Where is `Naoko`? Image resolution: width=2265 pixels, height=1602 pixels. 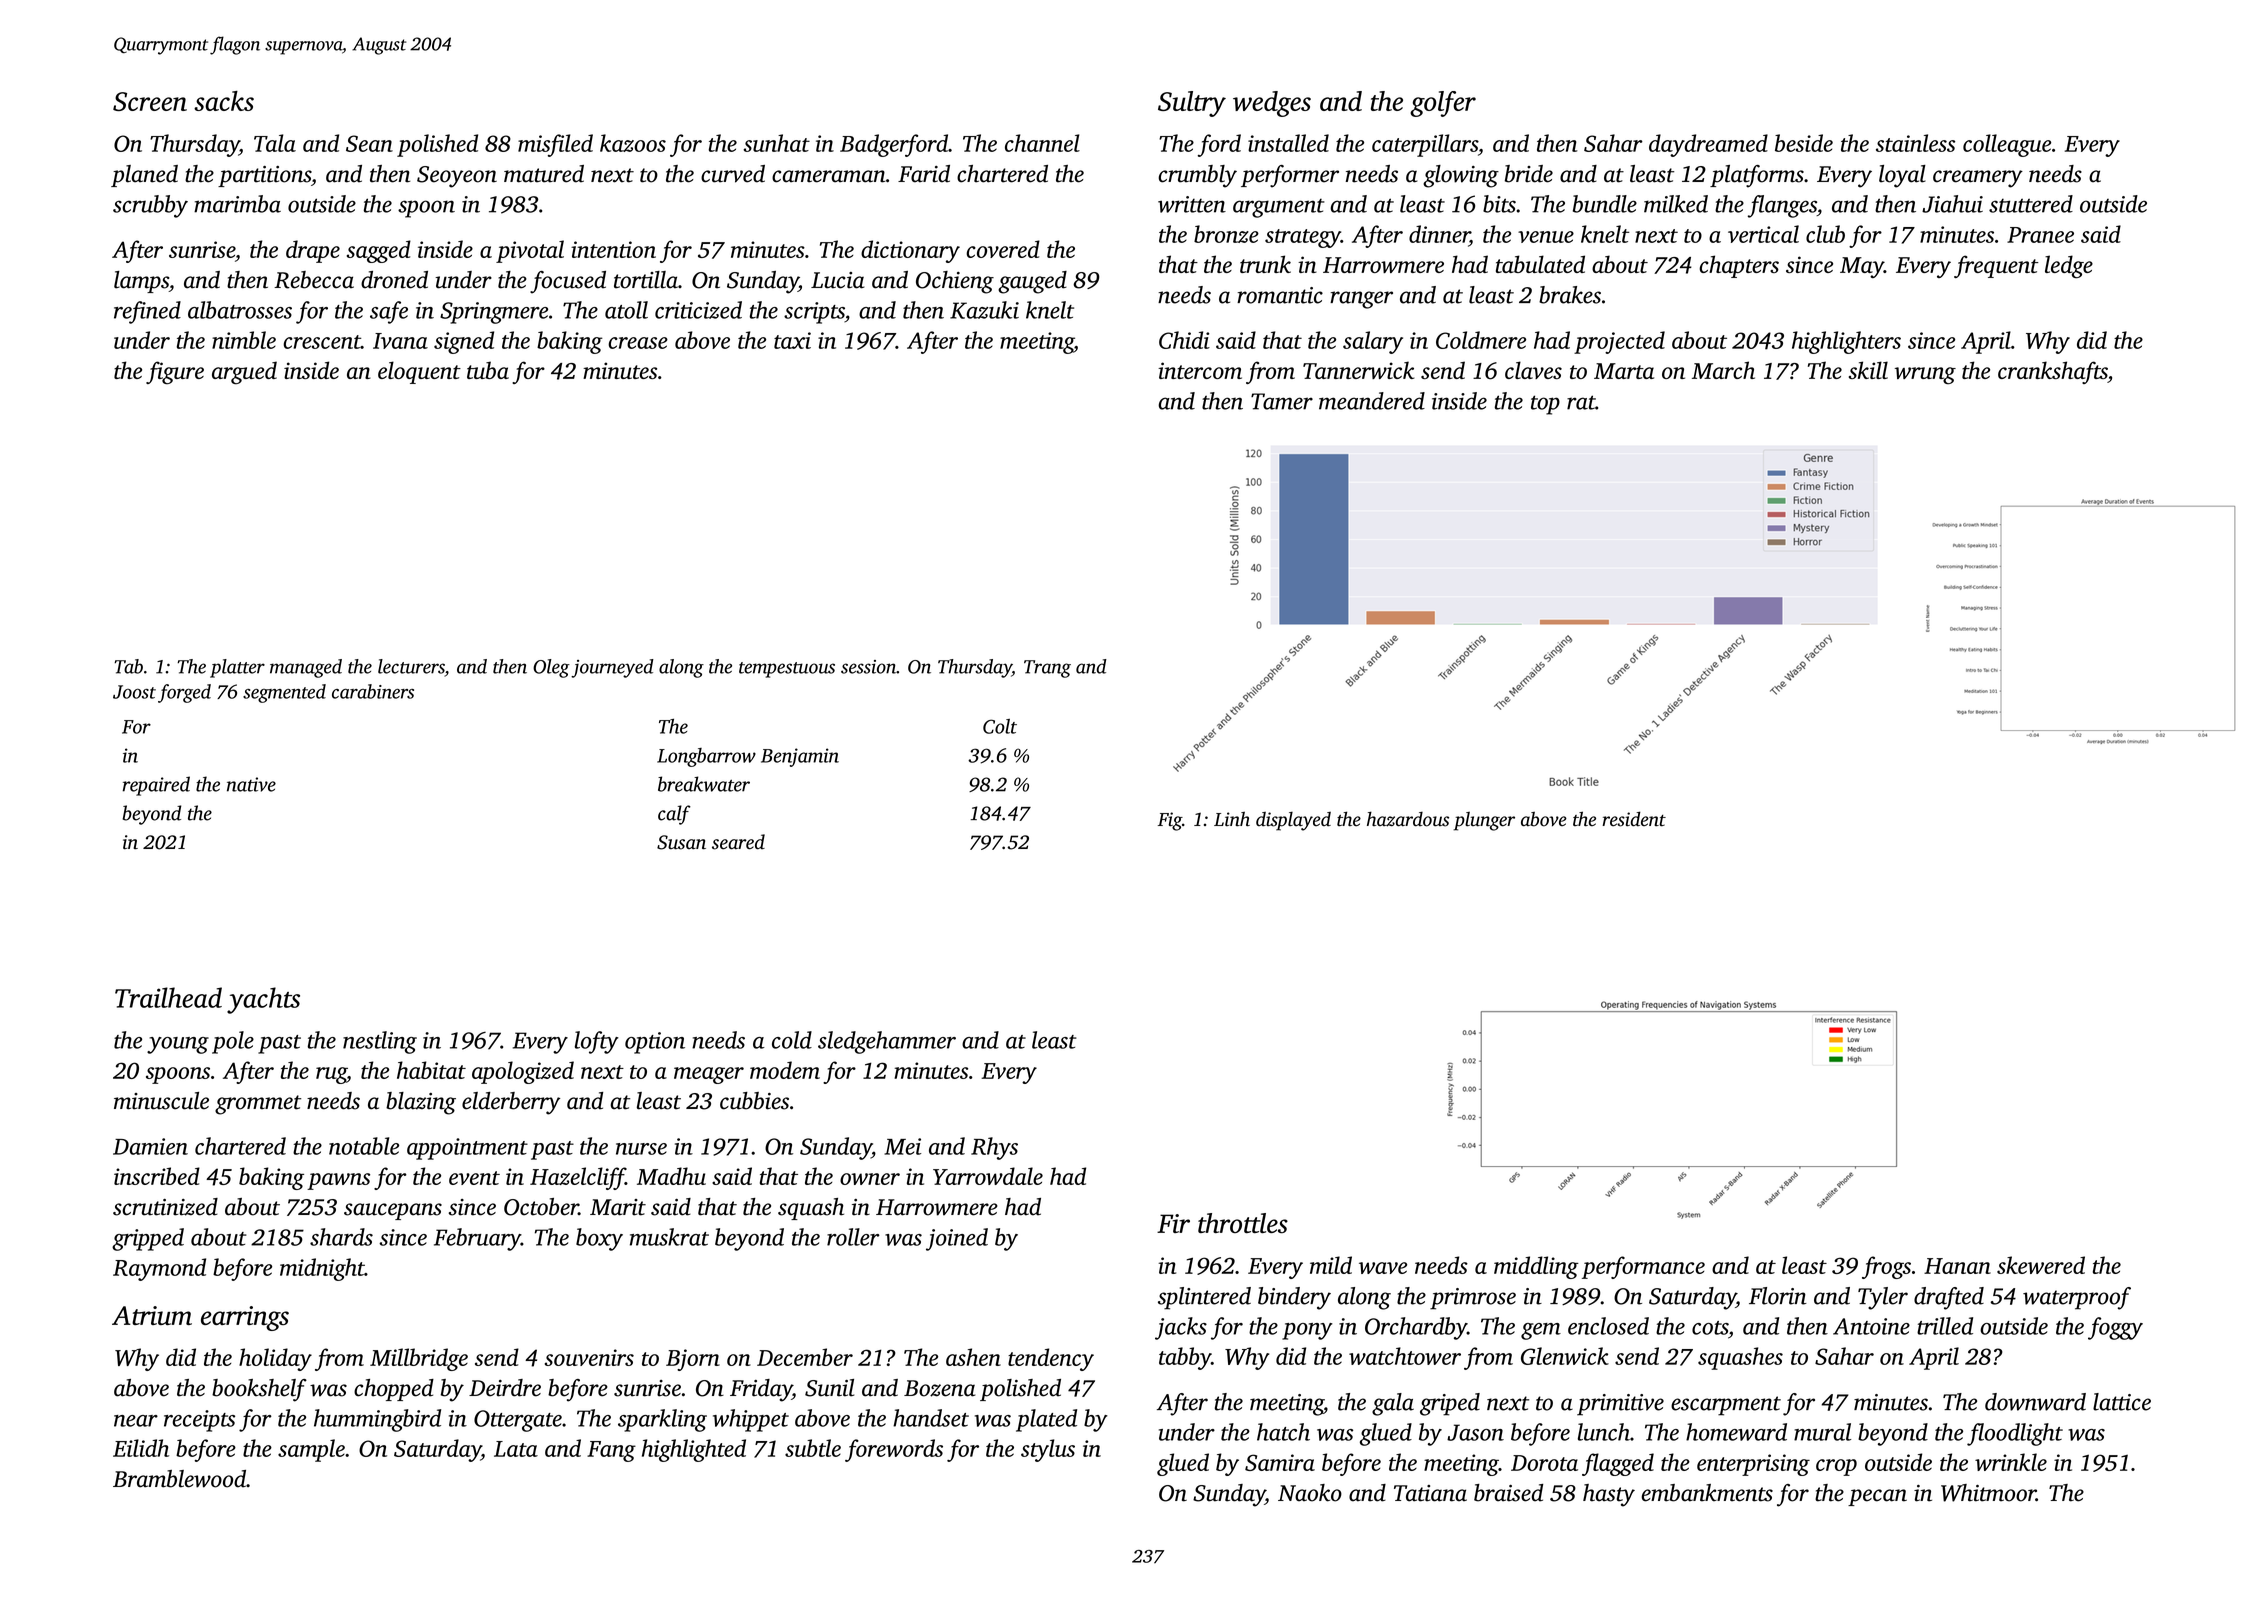
Naoko is located at coordinates (1310, 1493).
